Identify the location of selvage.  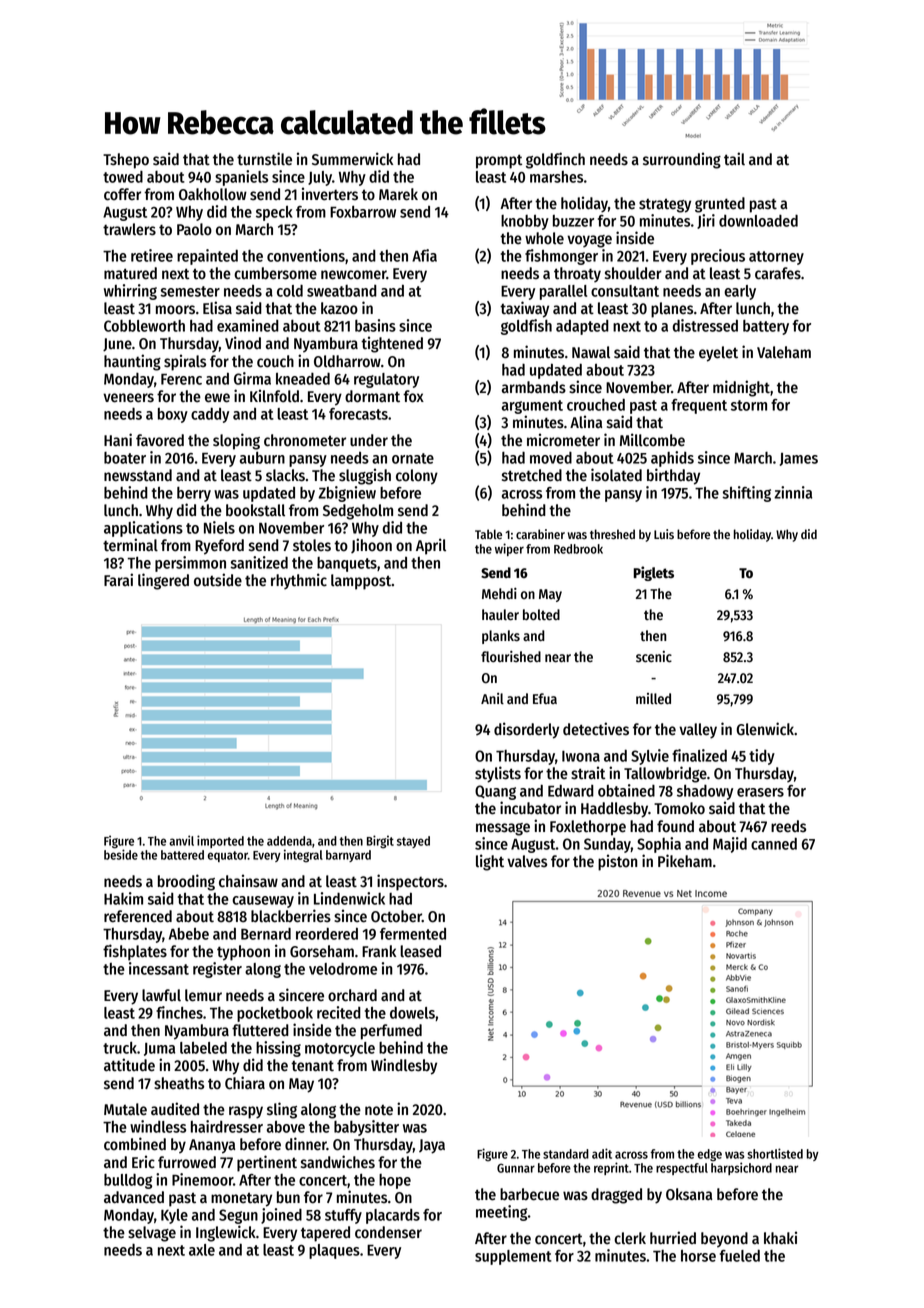
(152, 1234).
